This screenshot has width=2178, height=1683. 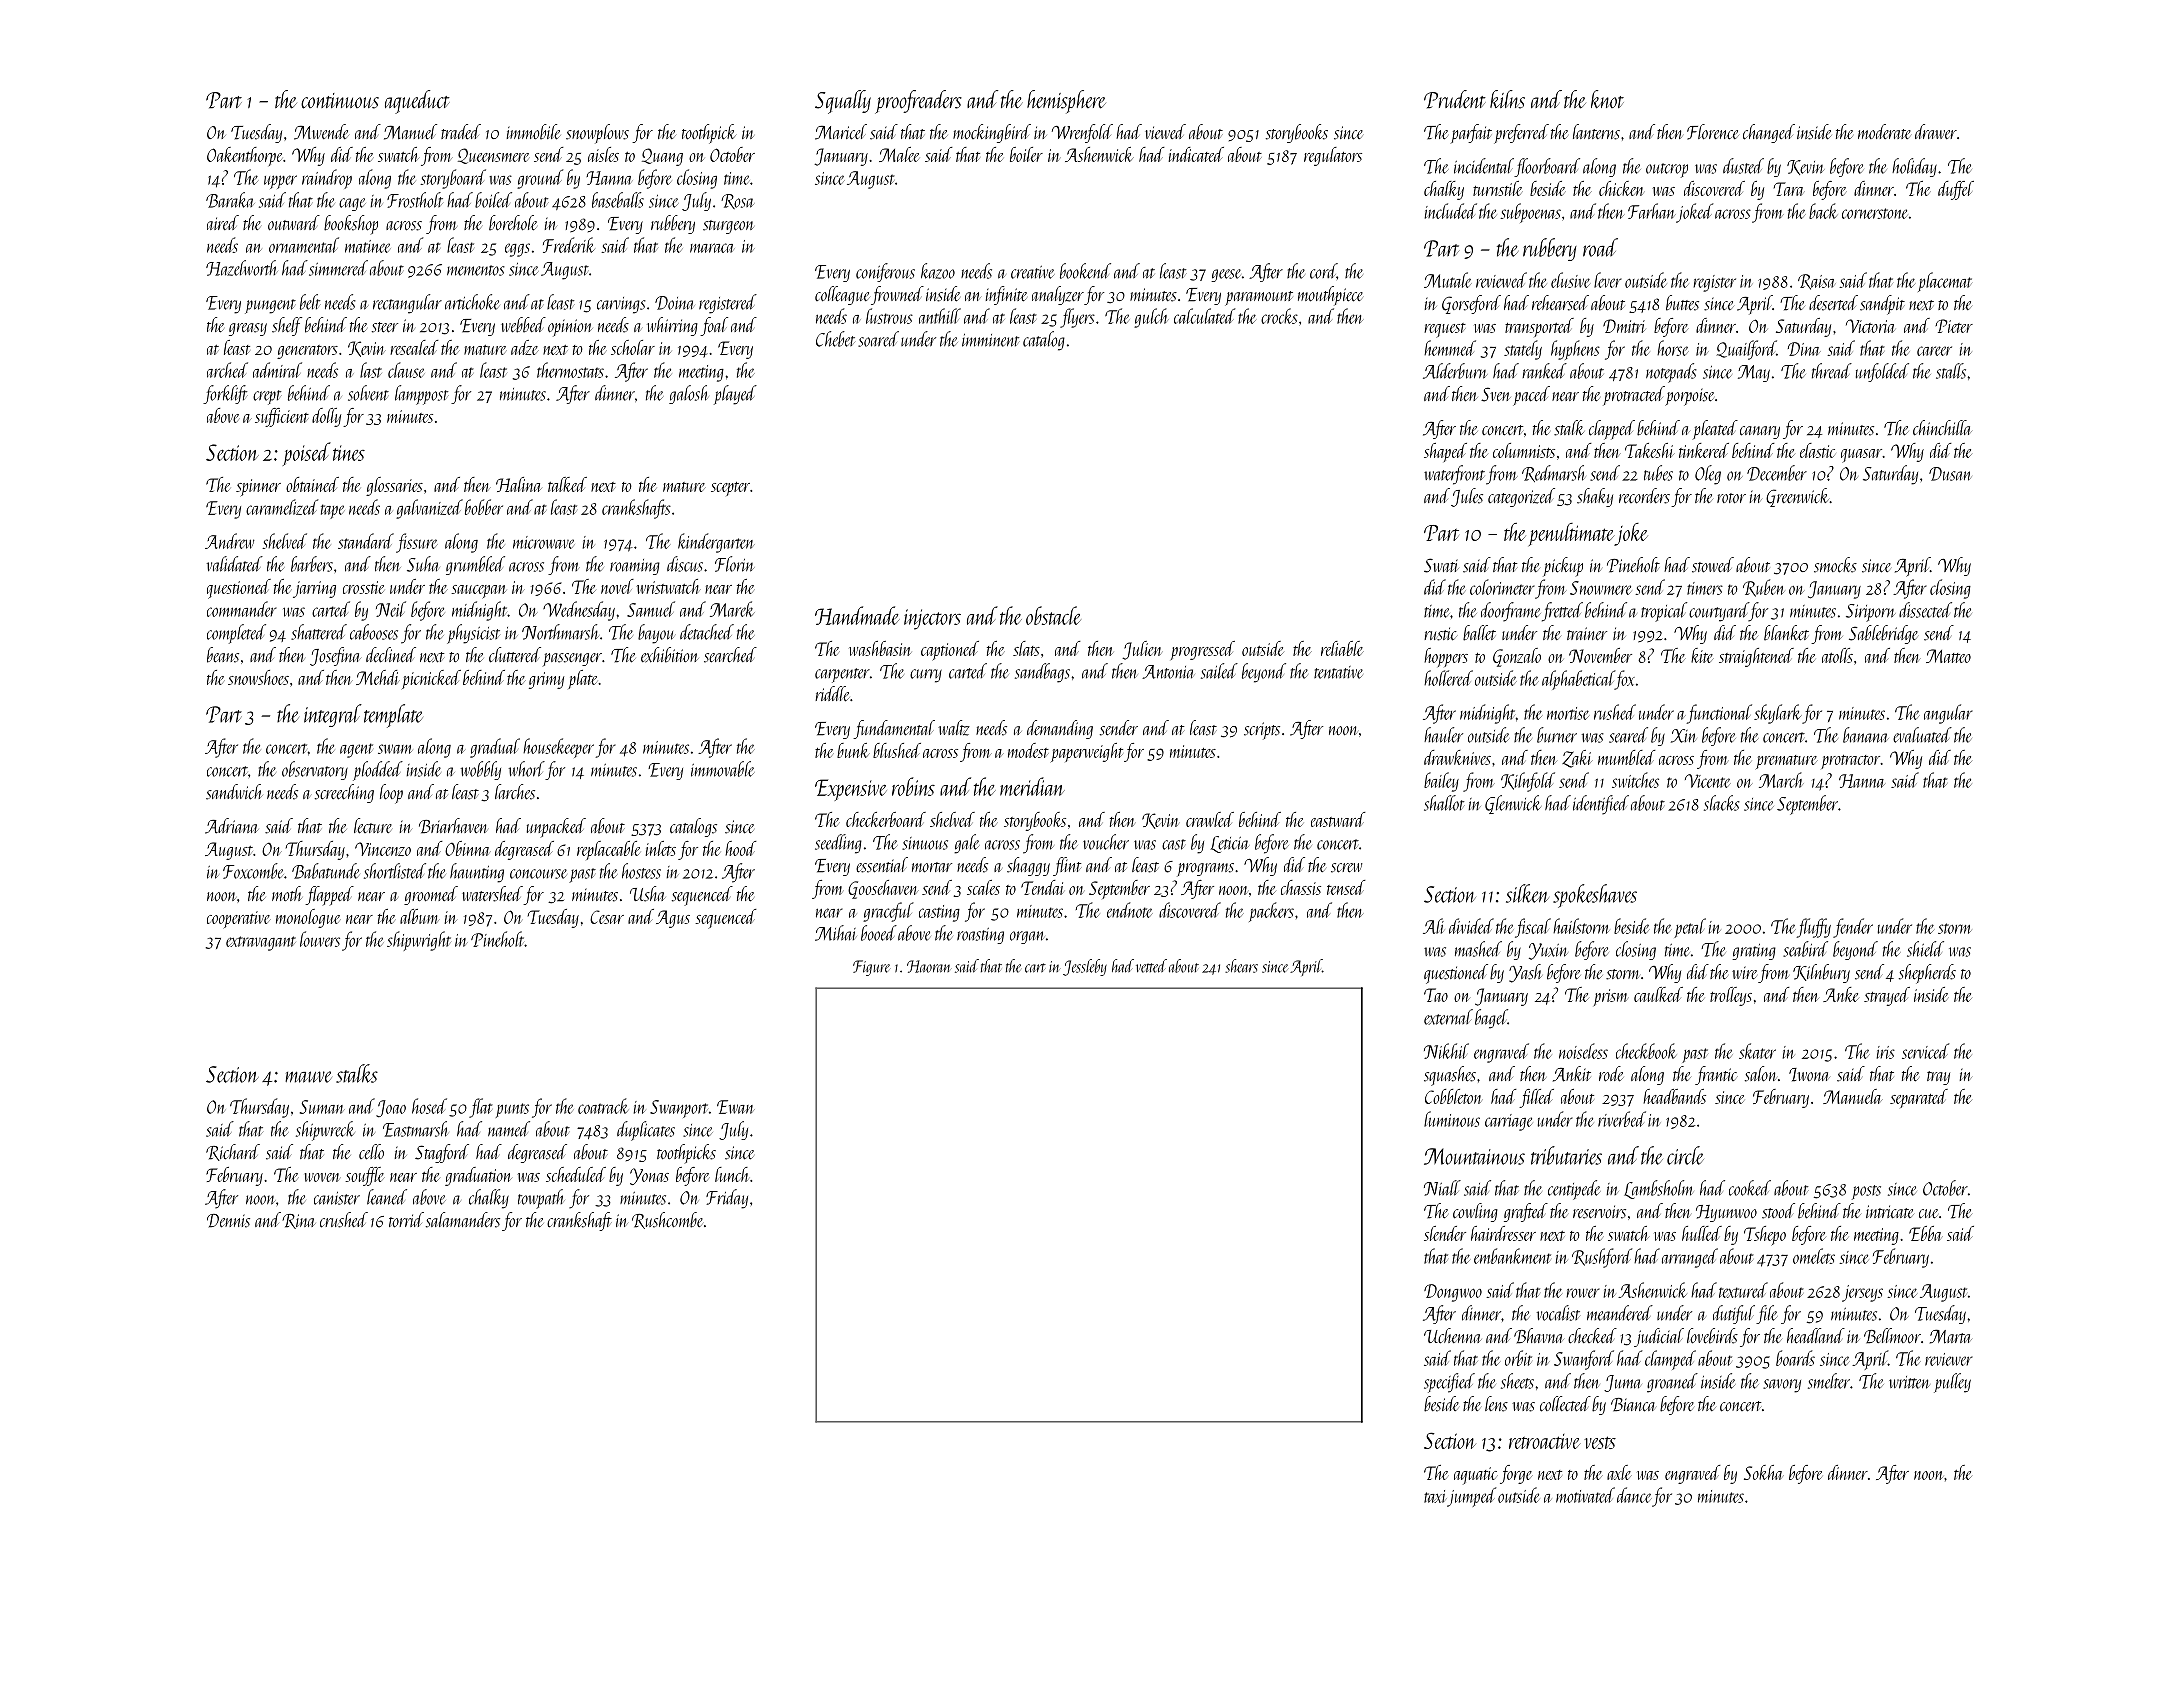 I want to click on snowplows, so click(x=597, y=134).
